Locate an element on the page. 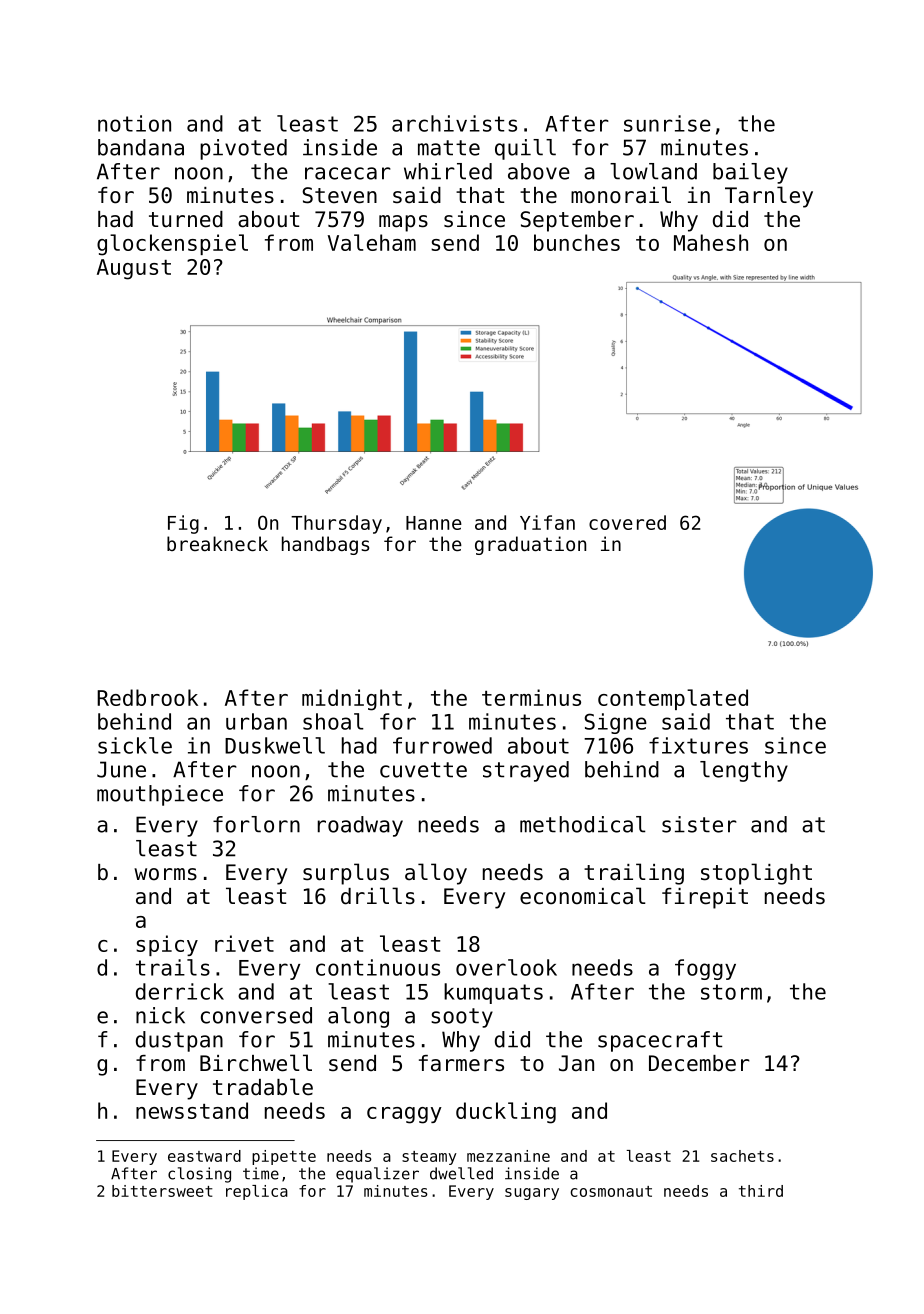 The image size is (924, 1314). sugary is located at coordinates (532, 1194).
